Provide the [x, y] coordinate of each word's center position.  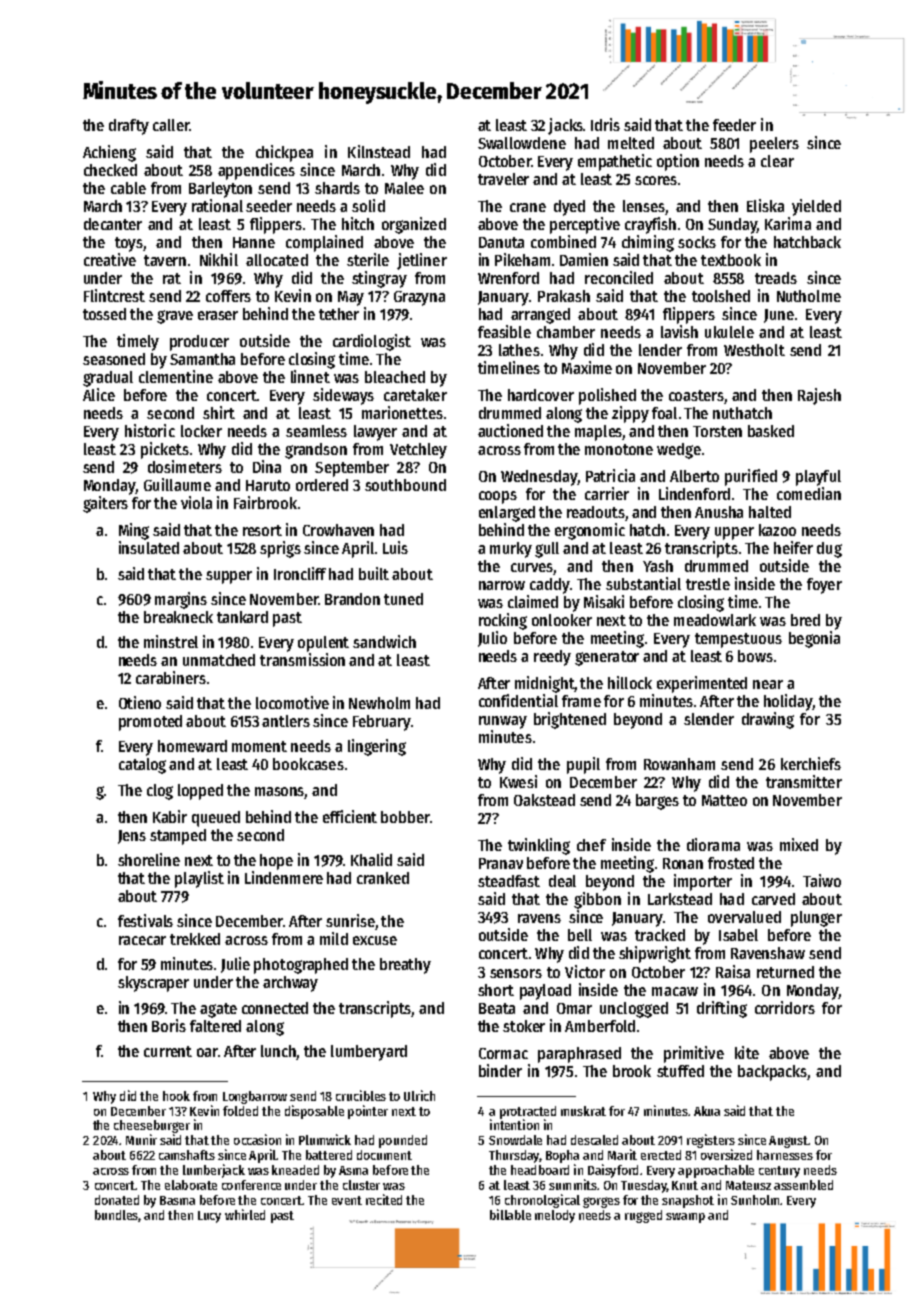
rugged [643, 1216]
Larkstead [680, 899]
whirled [245, 1214]
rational [217, 205]
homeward [192, 746]
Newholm [379, 703]
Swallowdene [522, 143]
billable [510, 1214]
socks [697, 242]
